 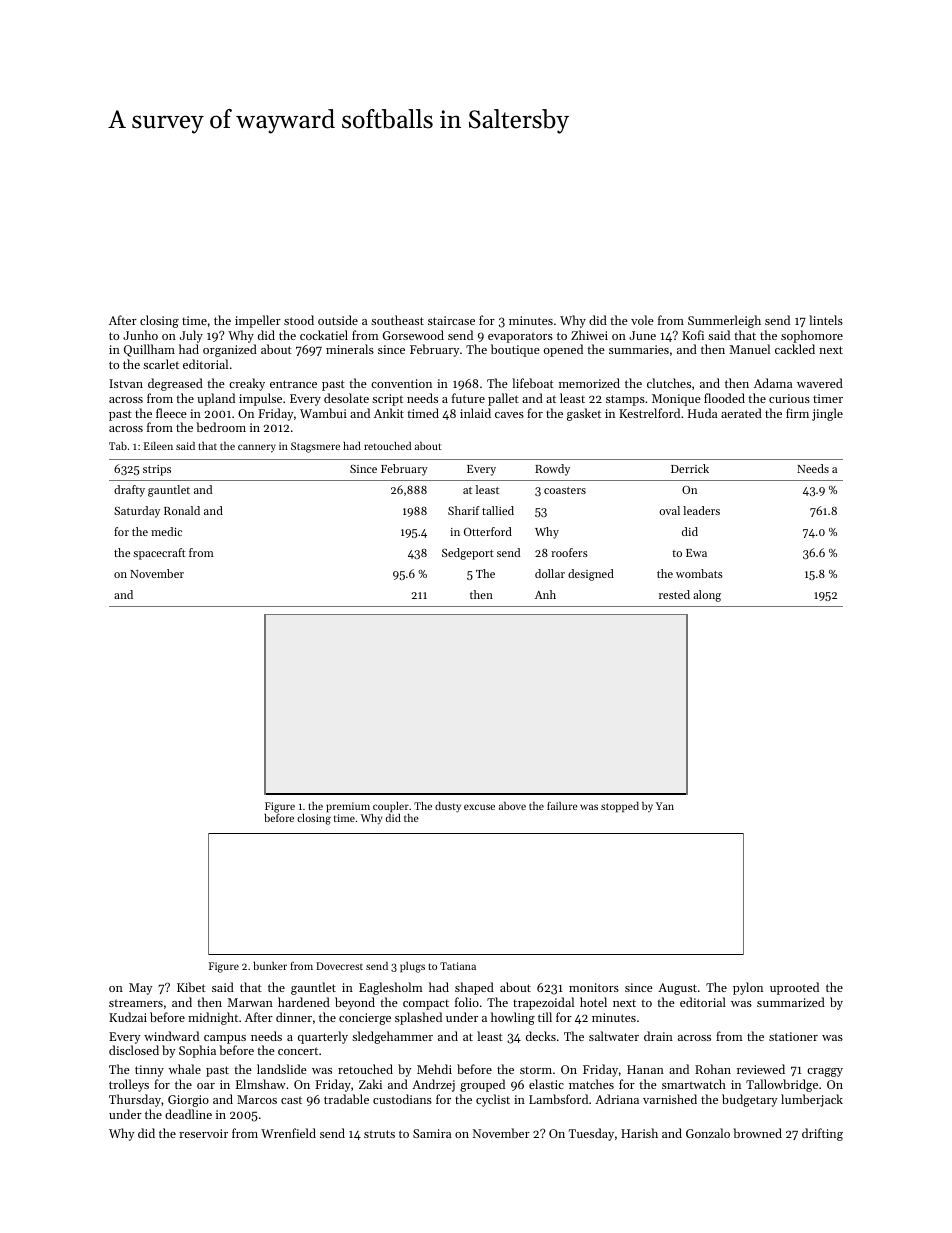 I want to click on premium, so click(x=348, y=807).
